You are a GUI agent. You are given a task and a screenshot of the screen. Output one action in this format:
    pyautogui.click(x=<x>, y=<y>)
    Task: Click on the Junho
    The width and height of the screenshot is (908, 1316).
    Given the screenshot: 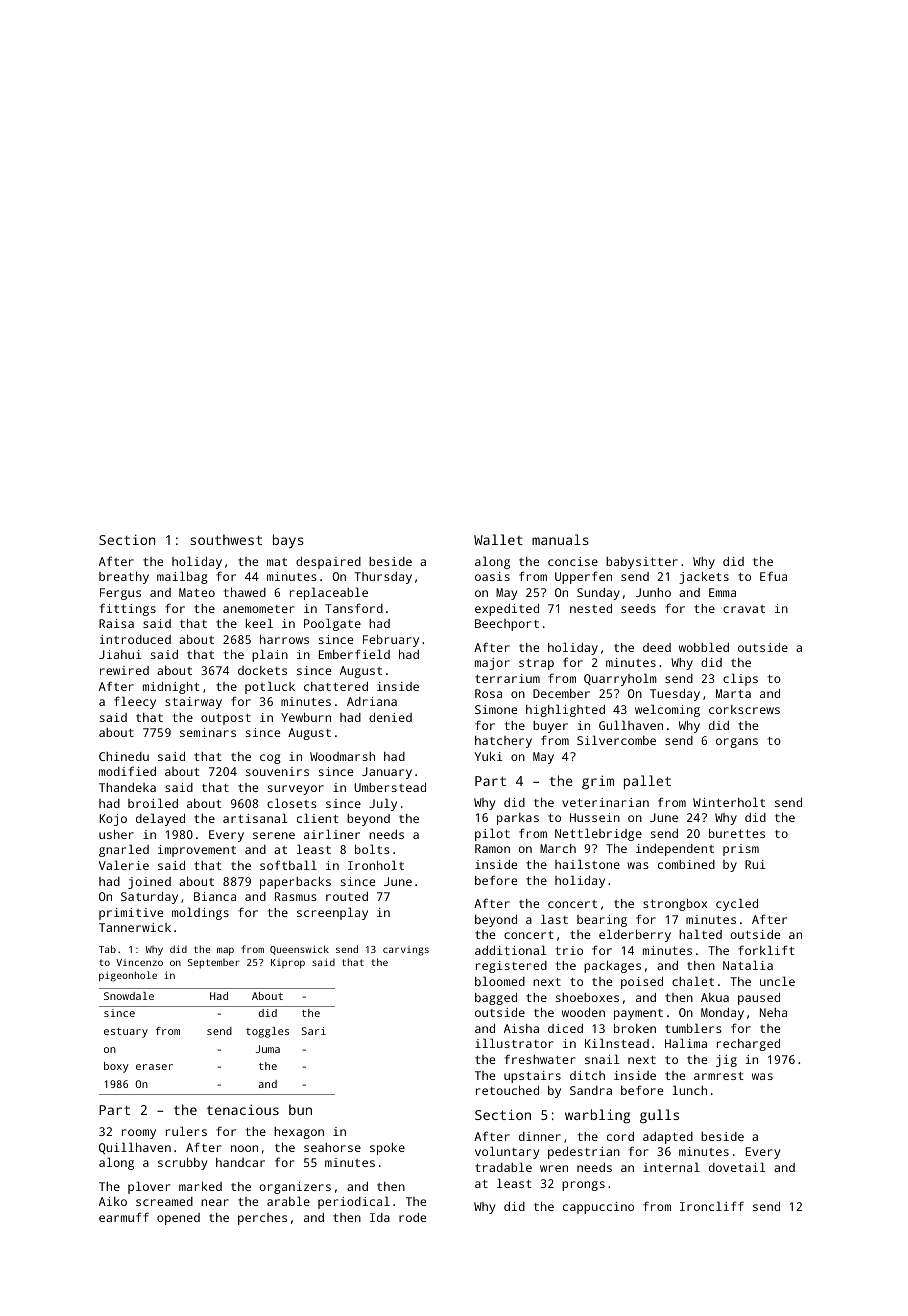 What is the action you would take?
    pyautogui.click(x=653, y=592)
